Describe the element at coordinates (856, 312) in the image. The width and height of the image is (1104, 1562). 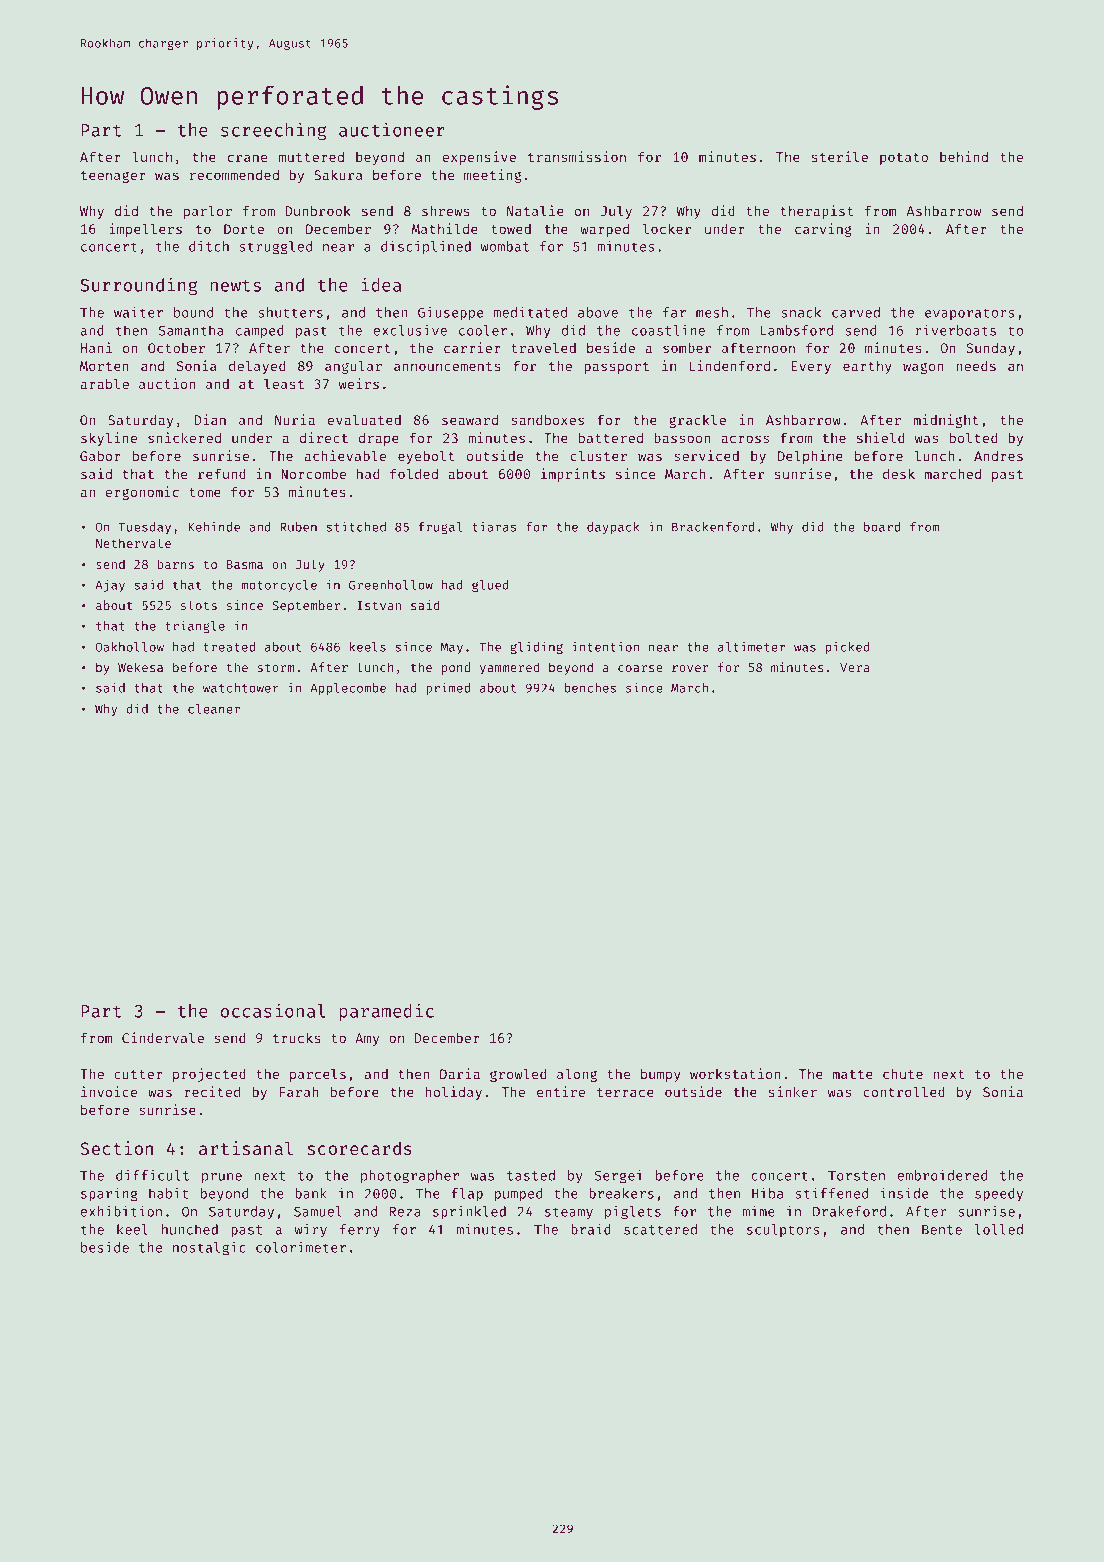
I see `carved` at that location.
